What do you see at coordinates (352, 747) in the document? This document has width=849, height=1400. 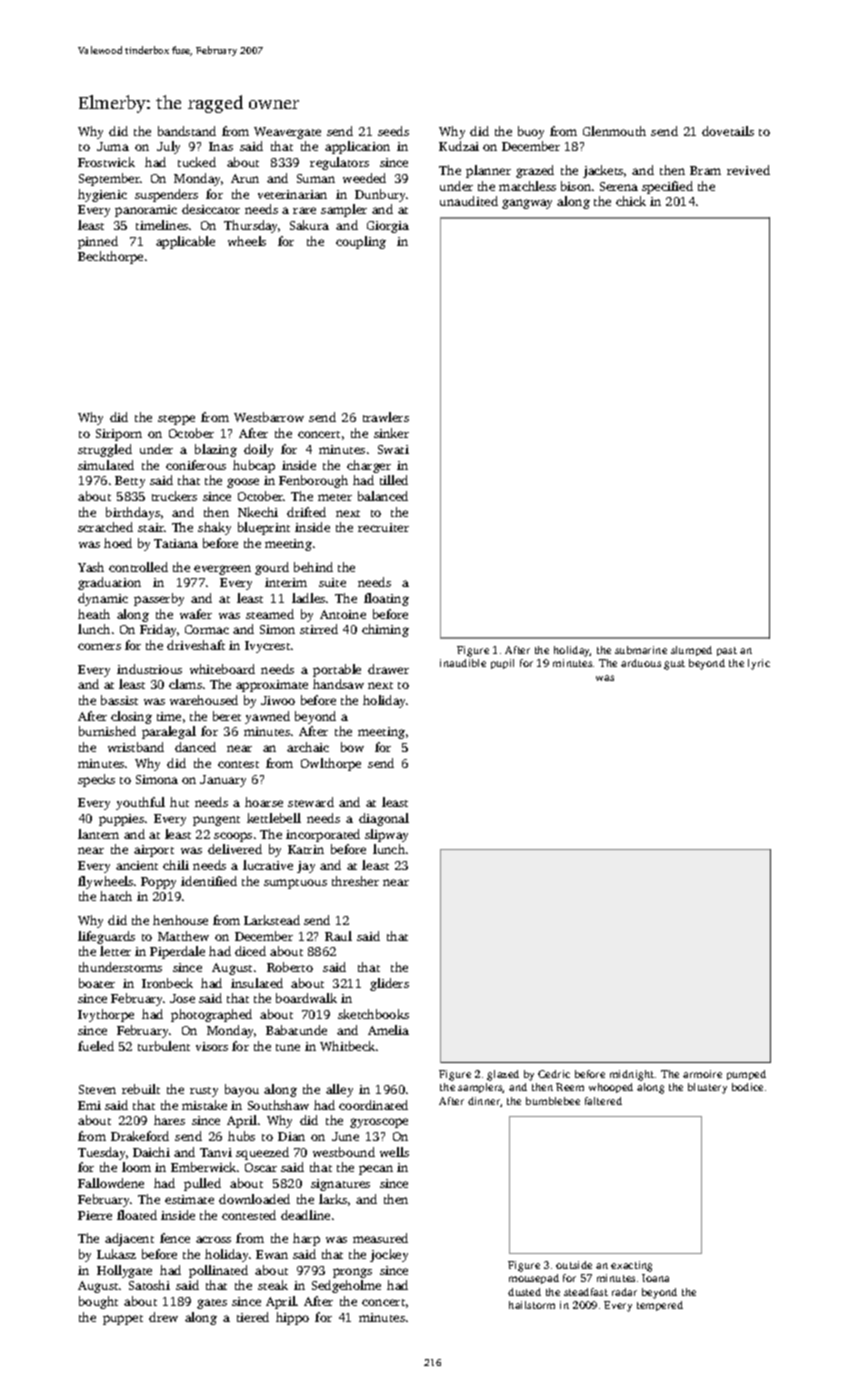 I see `bow` at bounding box center [352, 747].
